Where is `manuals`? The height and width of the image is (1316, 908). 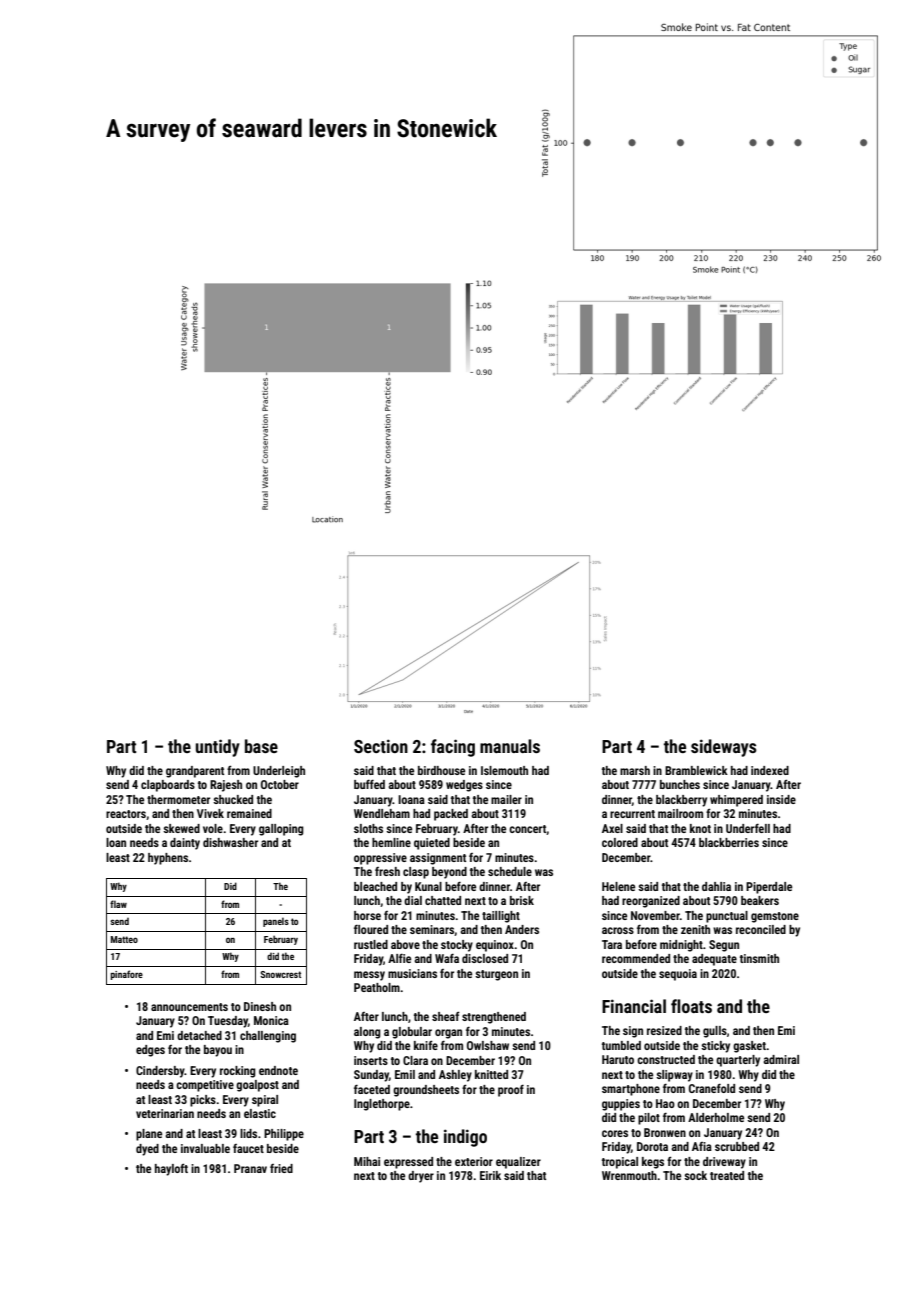 manuals is located at coordinates (510, 746).
